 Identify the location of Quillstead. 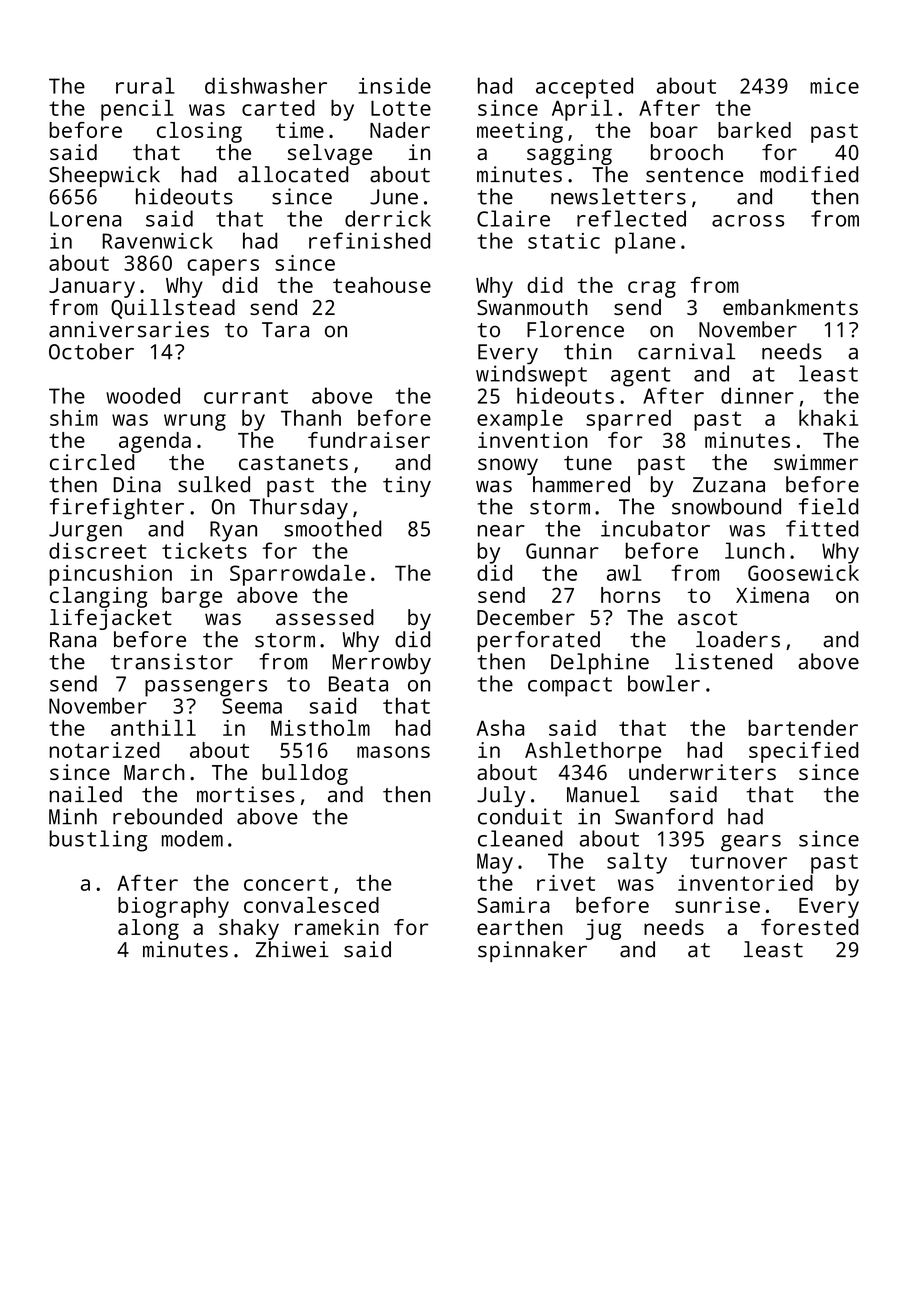
(173, 309).
